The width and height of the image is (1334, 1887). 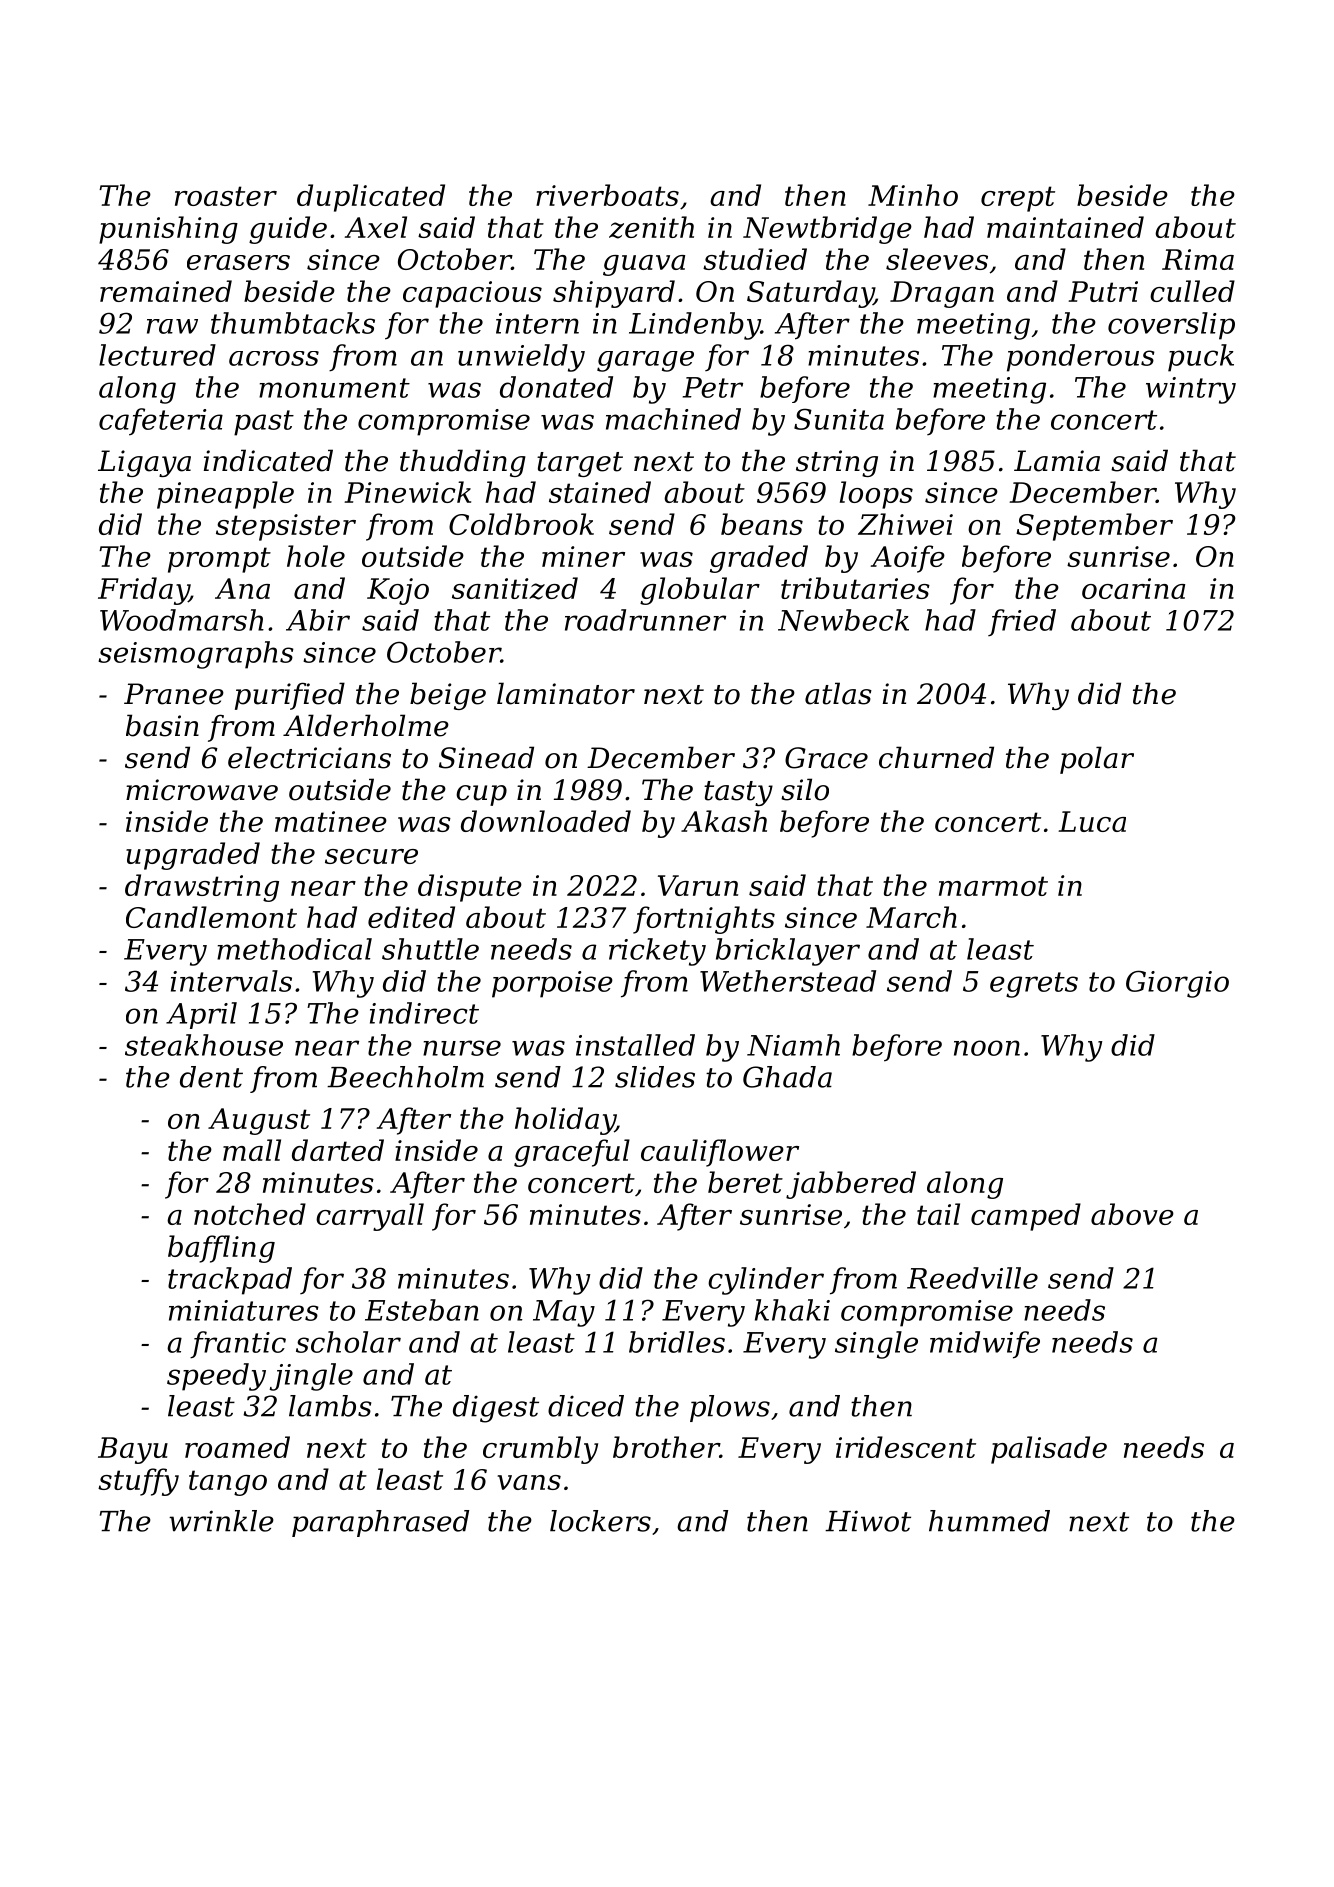 What do you see at coordinates (529, 1482) in the image?
I see `vans` at bounding box center [529, 1482].
